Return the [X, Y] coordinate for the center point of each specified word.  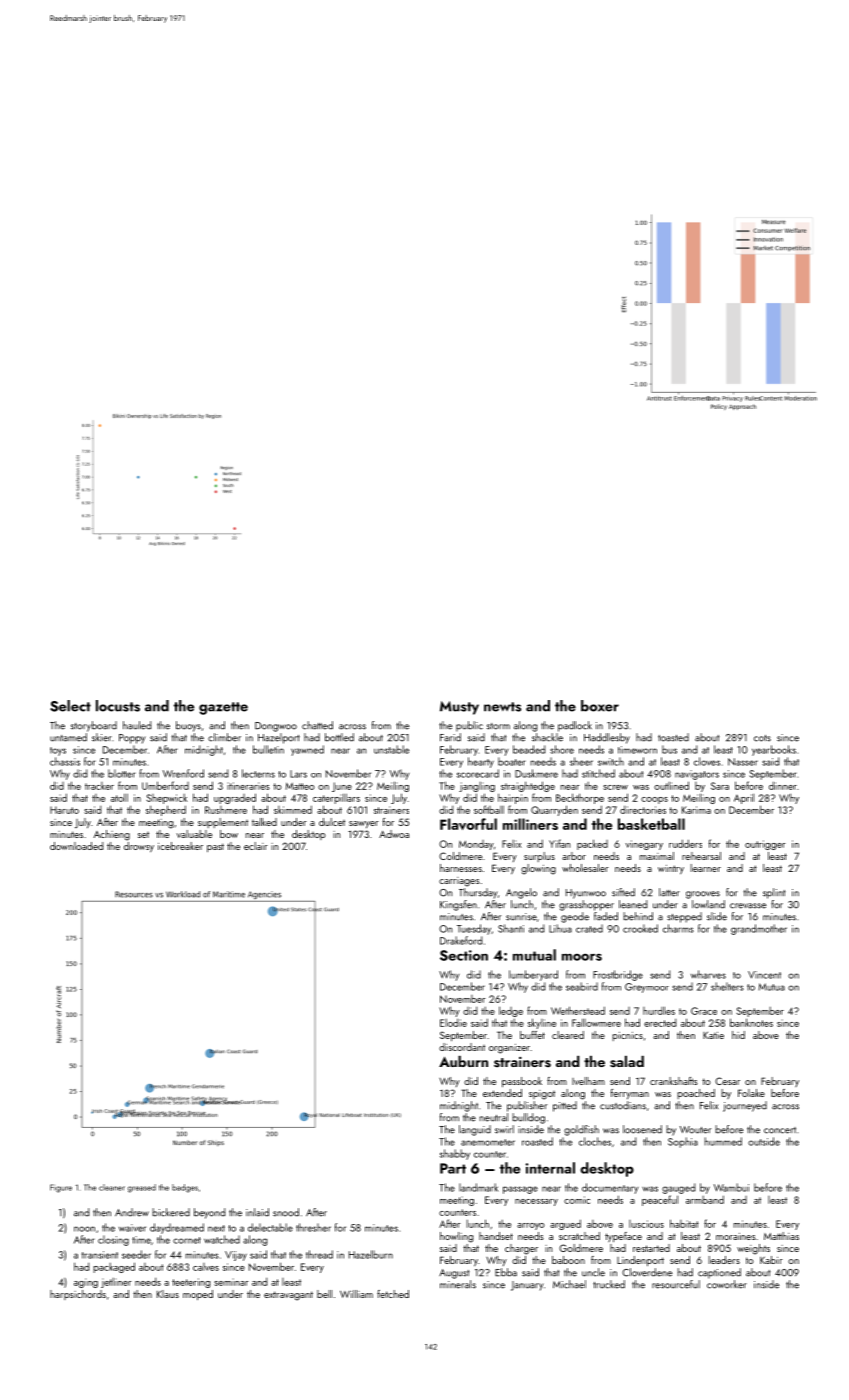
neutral [494, 1117]
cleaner [112, 1187]
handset [496, 1236]
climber [224, 737]
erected [660, 1023]
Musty [459, 708]
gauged [678, 1188]
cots [762, 738]
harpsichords [78, 1295]
